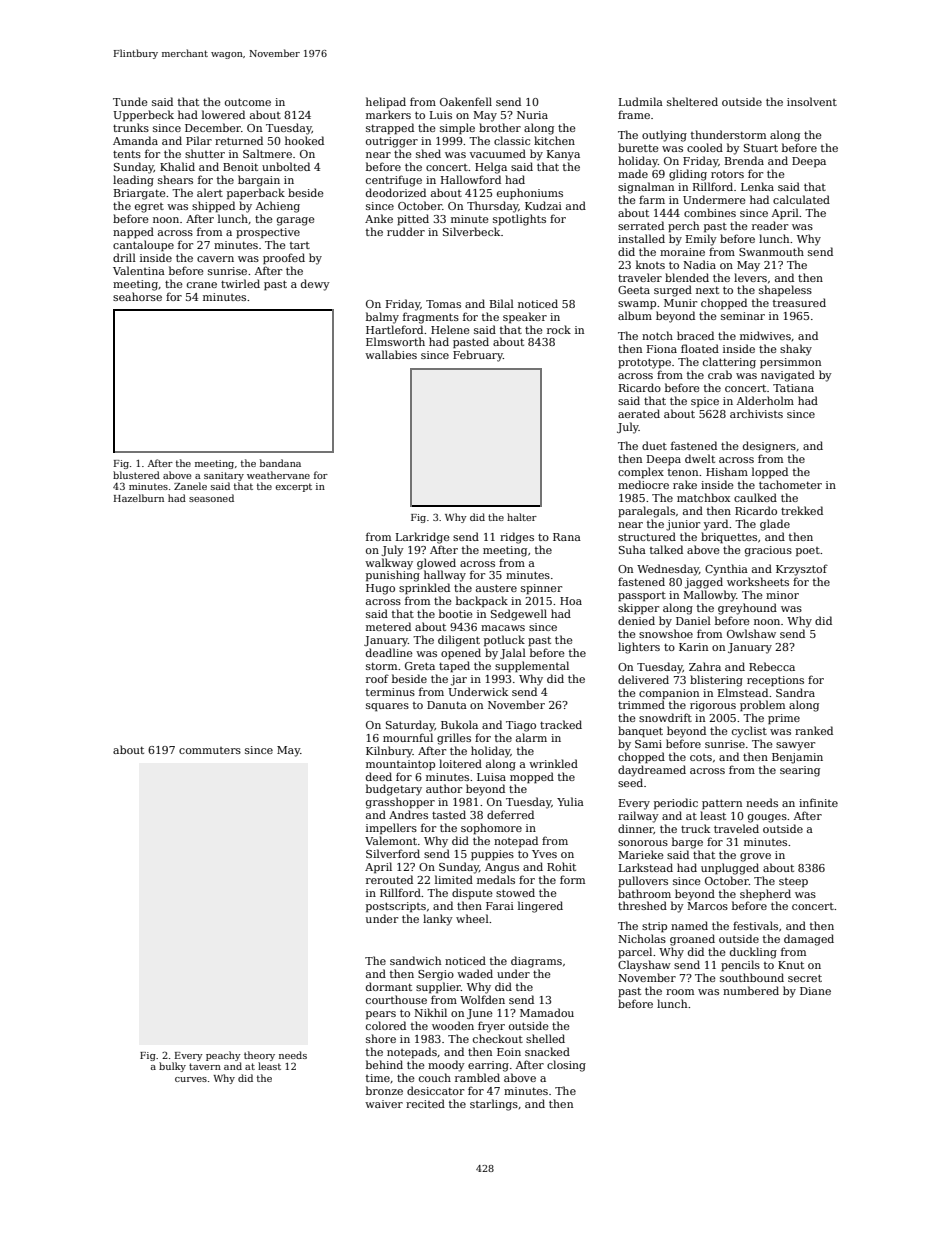 The width and height of the page is (952, 1233). What do you see at coordinates (478, 356) in the page?
I see `February` at bounding box center [478, 356].
